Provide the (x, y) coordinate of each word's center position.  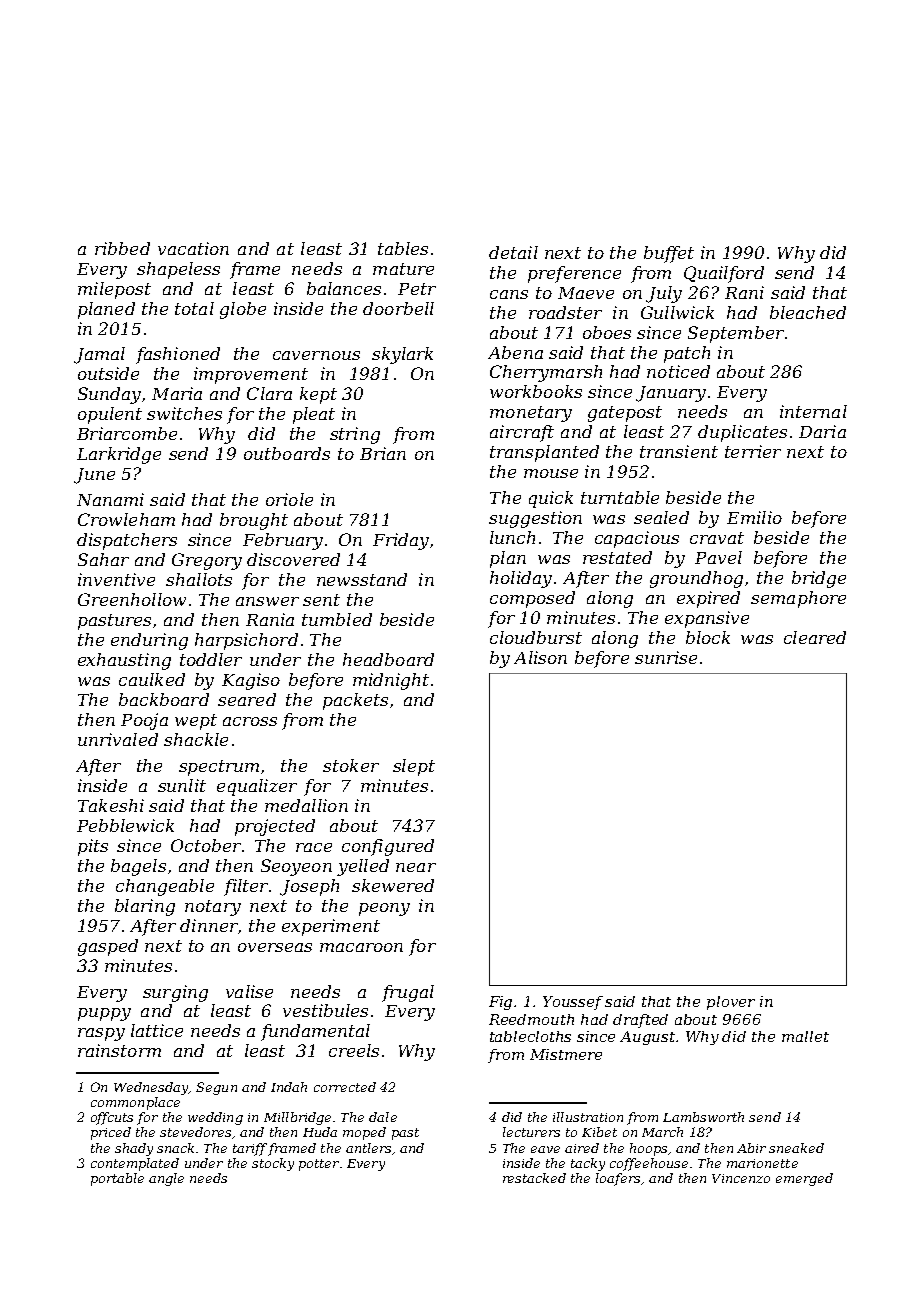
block (708, 637)
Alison (540, 657)
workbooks (536, 391)
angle (166, 1179)
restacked (534, 1178)
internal (813, 411)
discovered (293, 559)
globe (243, 310)
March (662, 1132)
